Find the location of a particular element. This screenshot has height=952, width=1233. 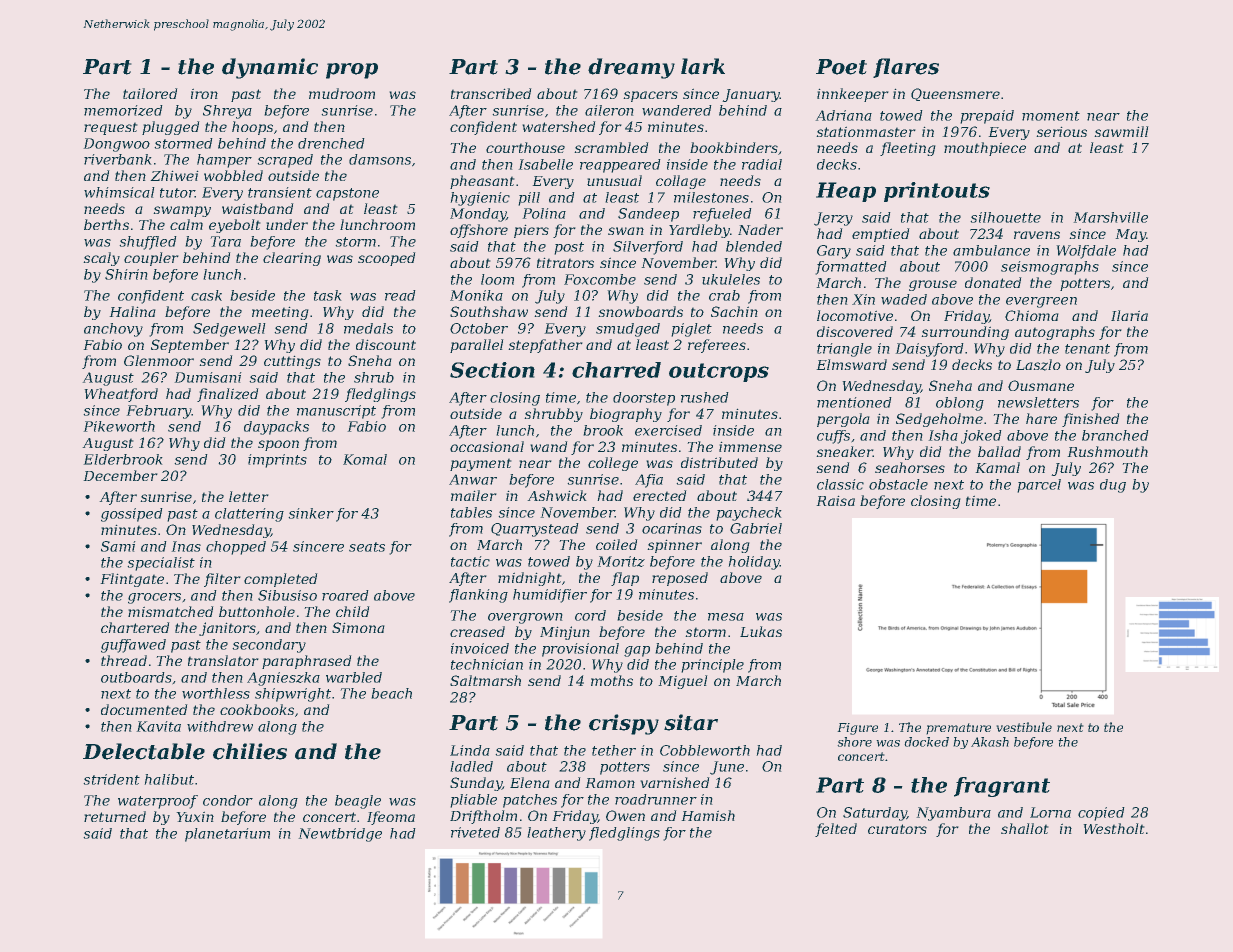

worthless is located at coordinates (216, 693).
